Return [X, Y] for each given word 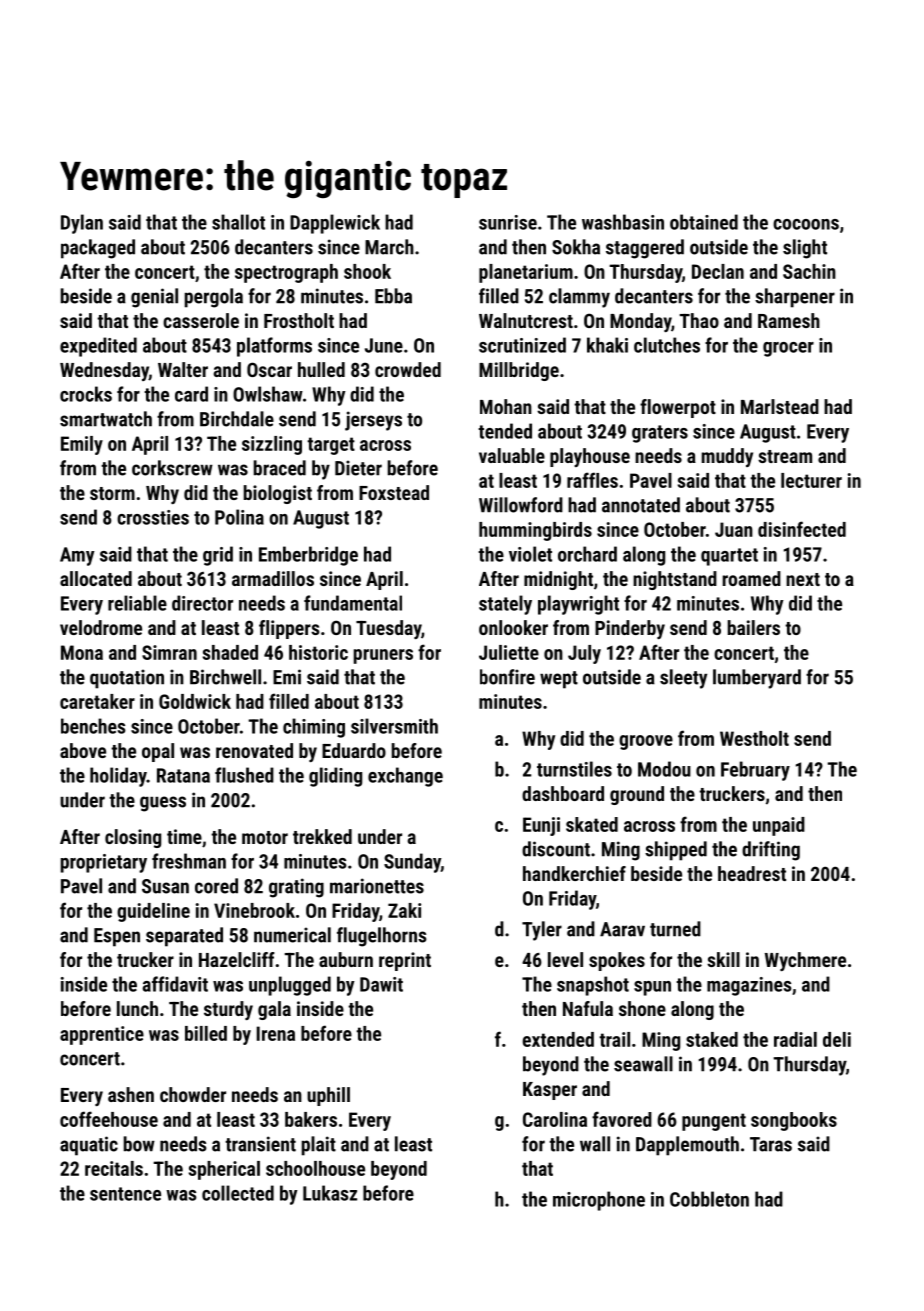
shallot [238, 222]
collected [238, 1193]
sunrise [508, 222]
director [202, 603]
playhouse [590, 457]
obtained [704, 222]
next [803, 579]
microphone [599, 1201]
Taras [771, 1144]
